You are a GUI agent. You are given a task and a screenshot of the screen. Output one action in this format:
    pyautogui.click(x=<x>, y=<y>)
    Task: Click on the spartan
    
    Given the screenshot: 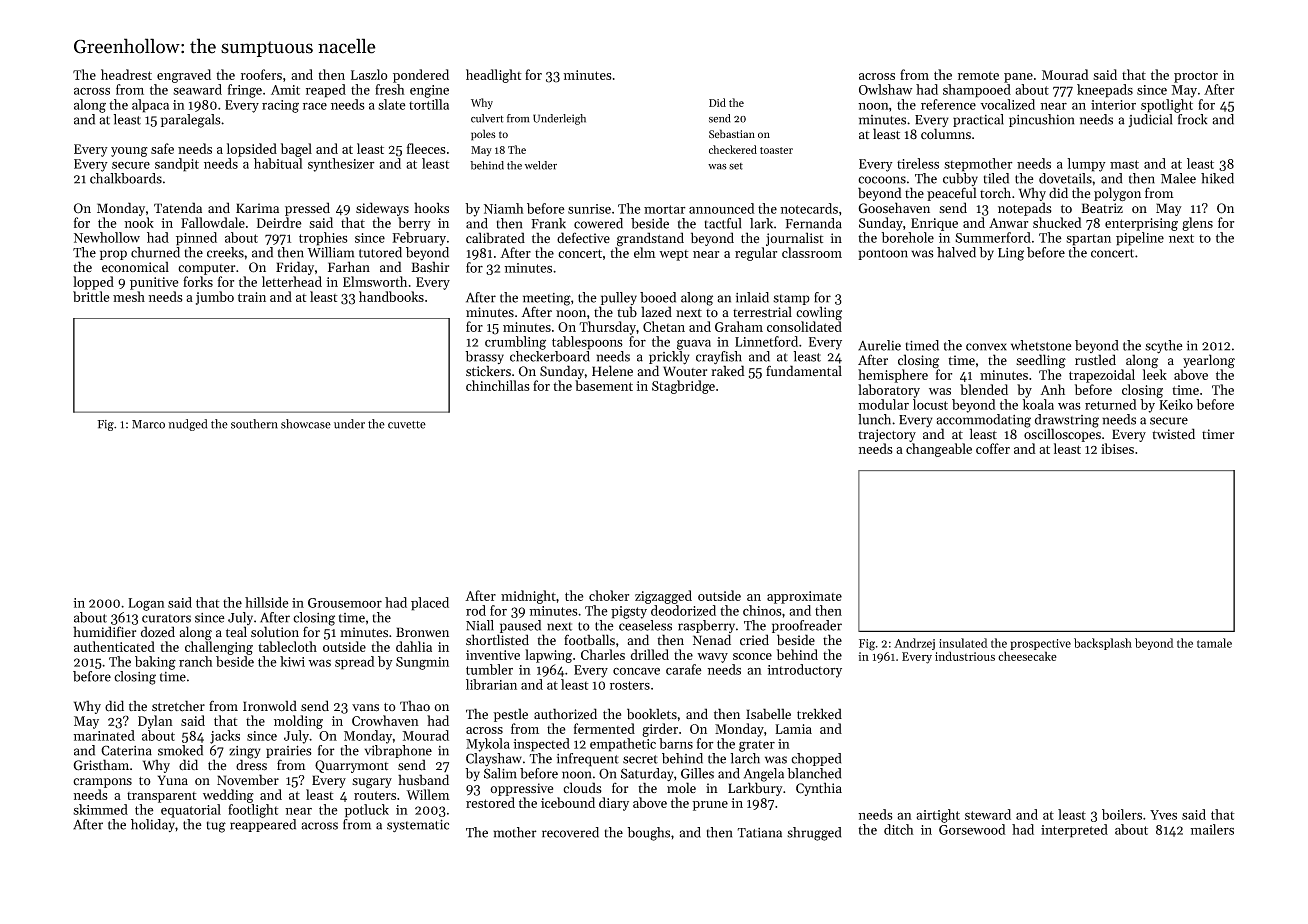 What is the action you would take?
    pyautogui.click(x=1088, y=240)
